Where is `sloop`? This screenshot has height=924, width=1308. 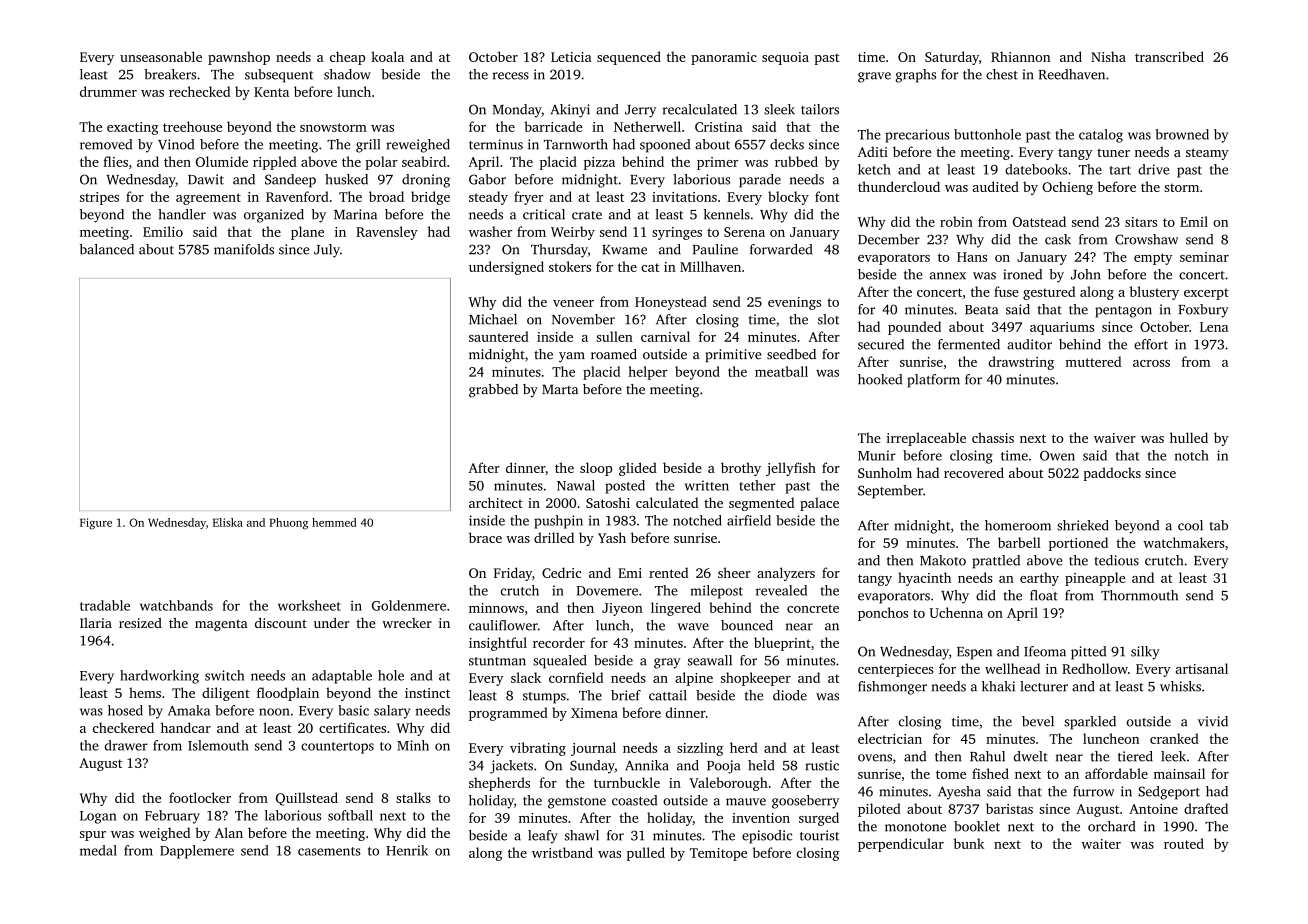
sloop is located at coordinates (596, 469).
